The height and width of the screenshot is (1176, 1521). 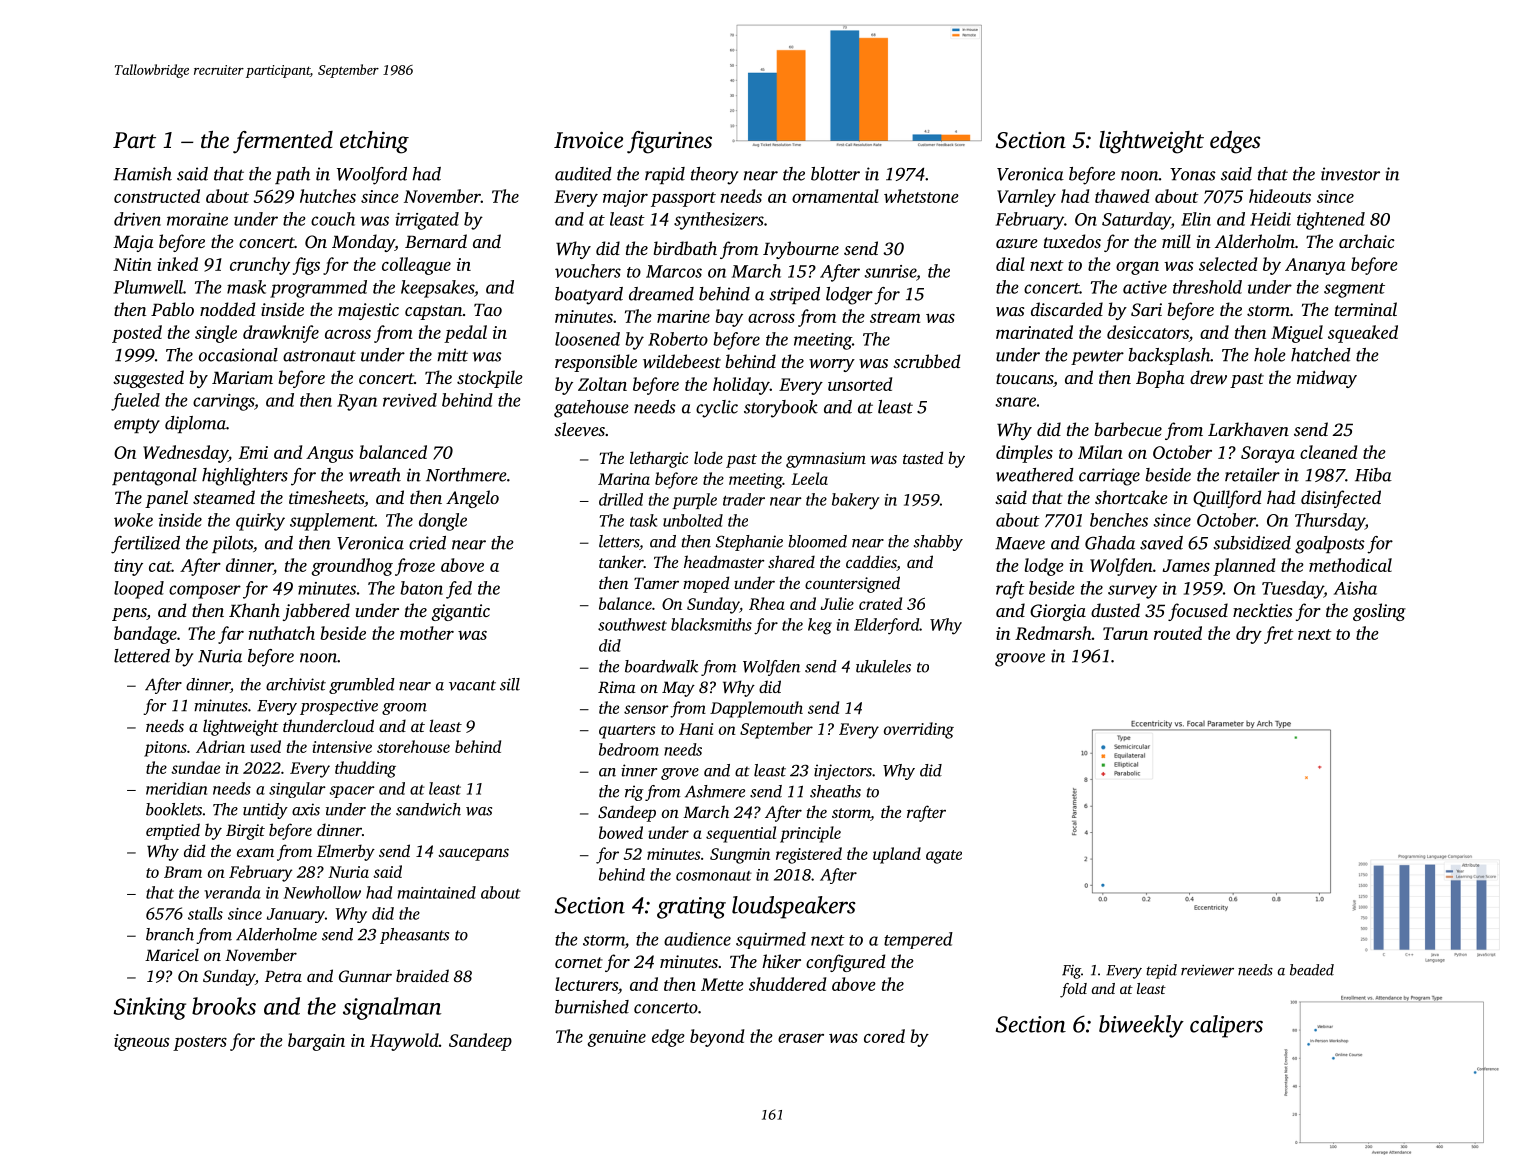 I want to click on Elderford, so click(x=887, y=626).
